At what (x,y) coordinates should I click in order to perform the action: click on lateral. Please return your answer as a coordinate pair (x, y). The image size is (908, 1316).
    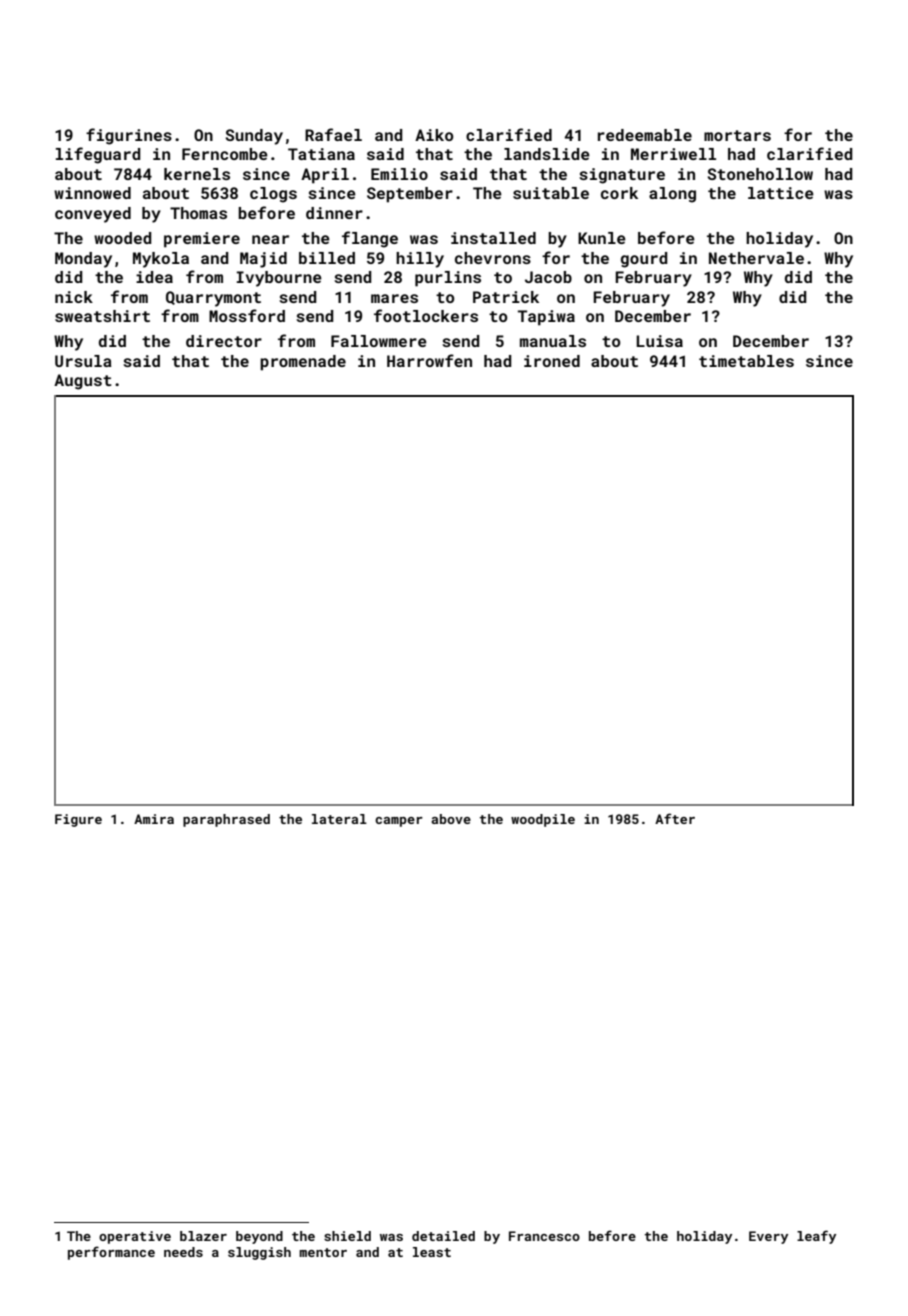
    Looking at the image, I should click on (339, 819).
